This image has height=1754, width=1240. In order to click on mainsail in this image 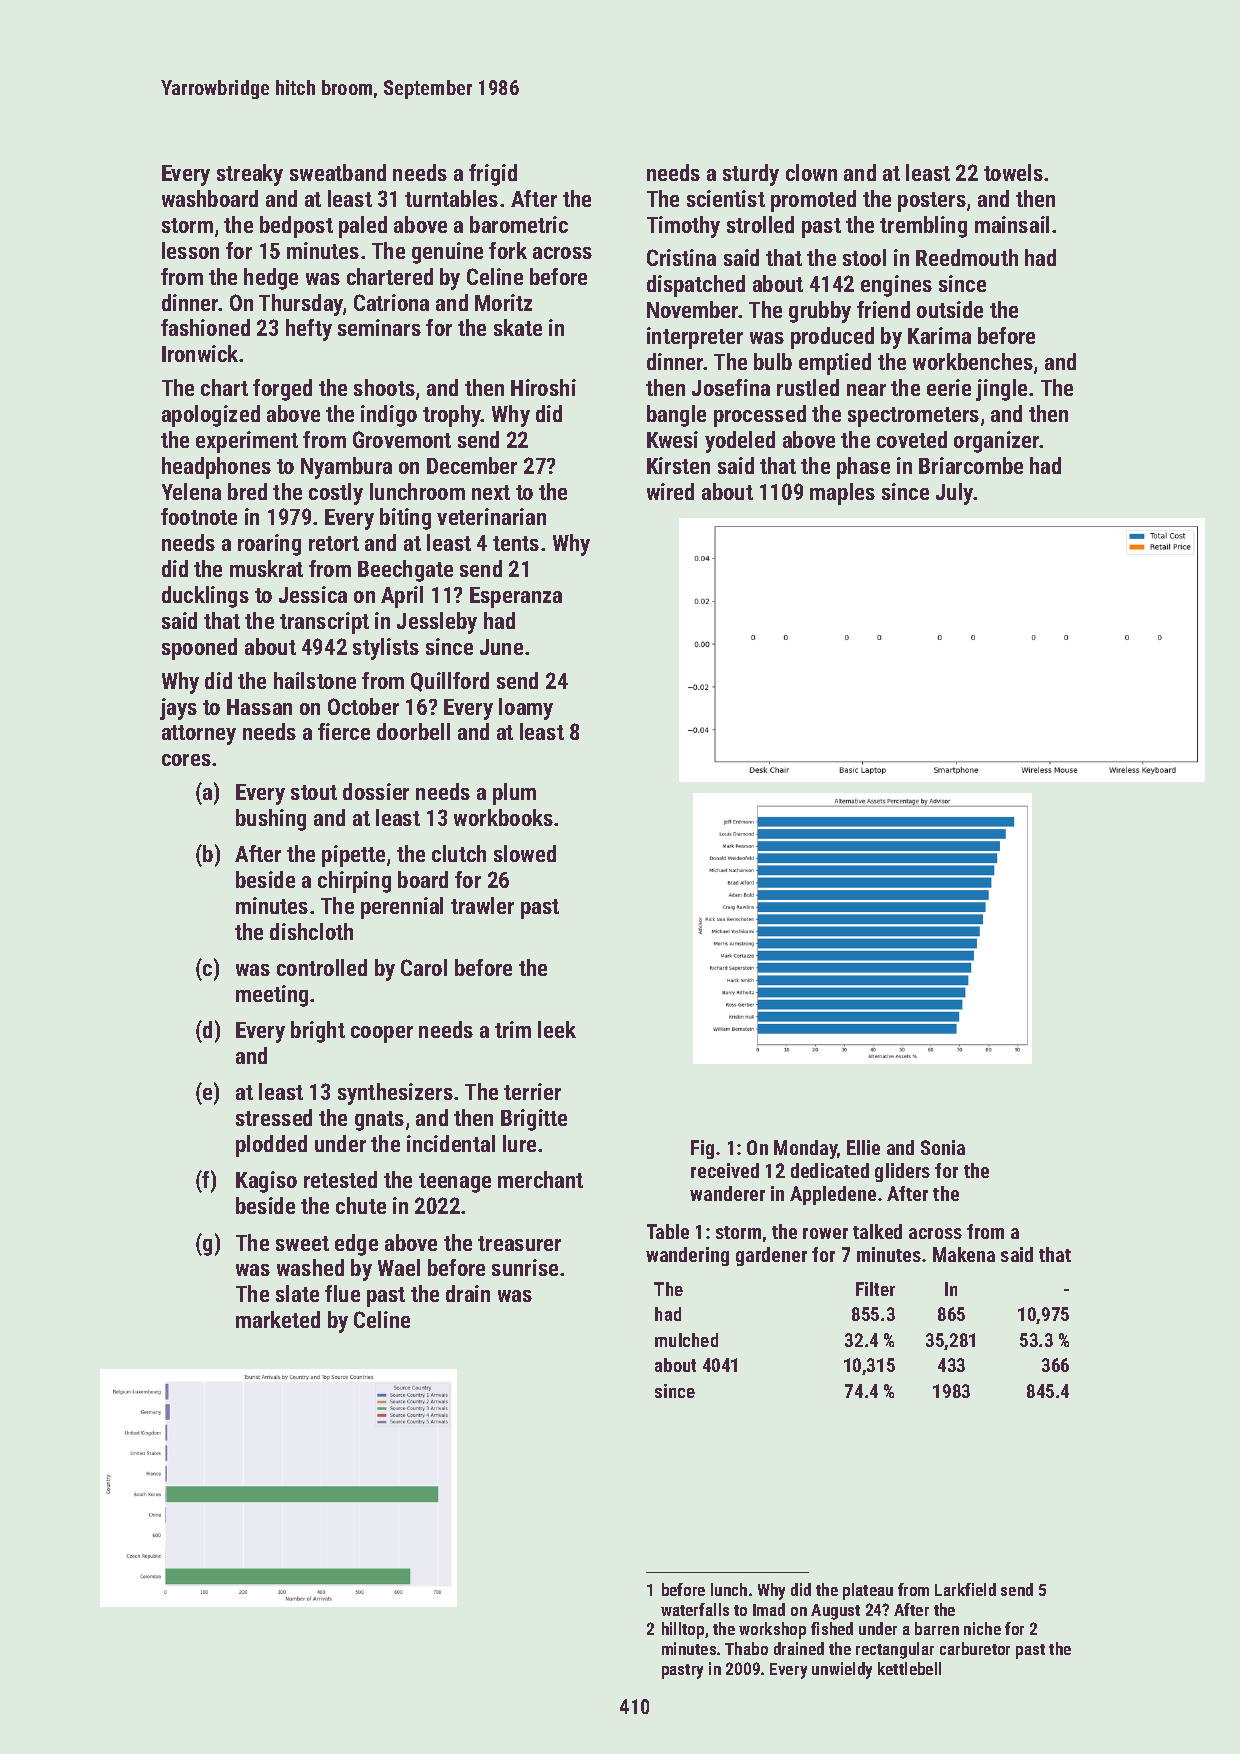, I will do `click(1012, 224)`.
